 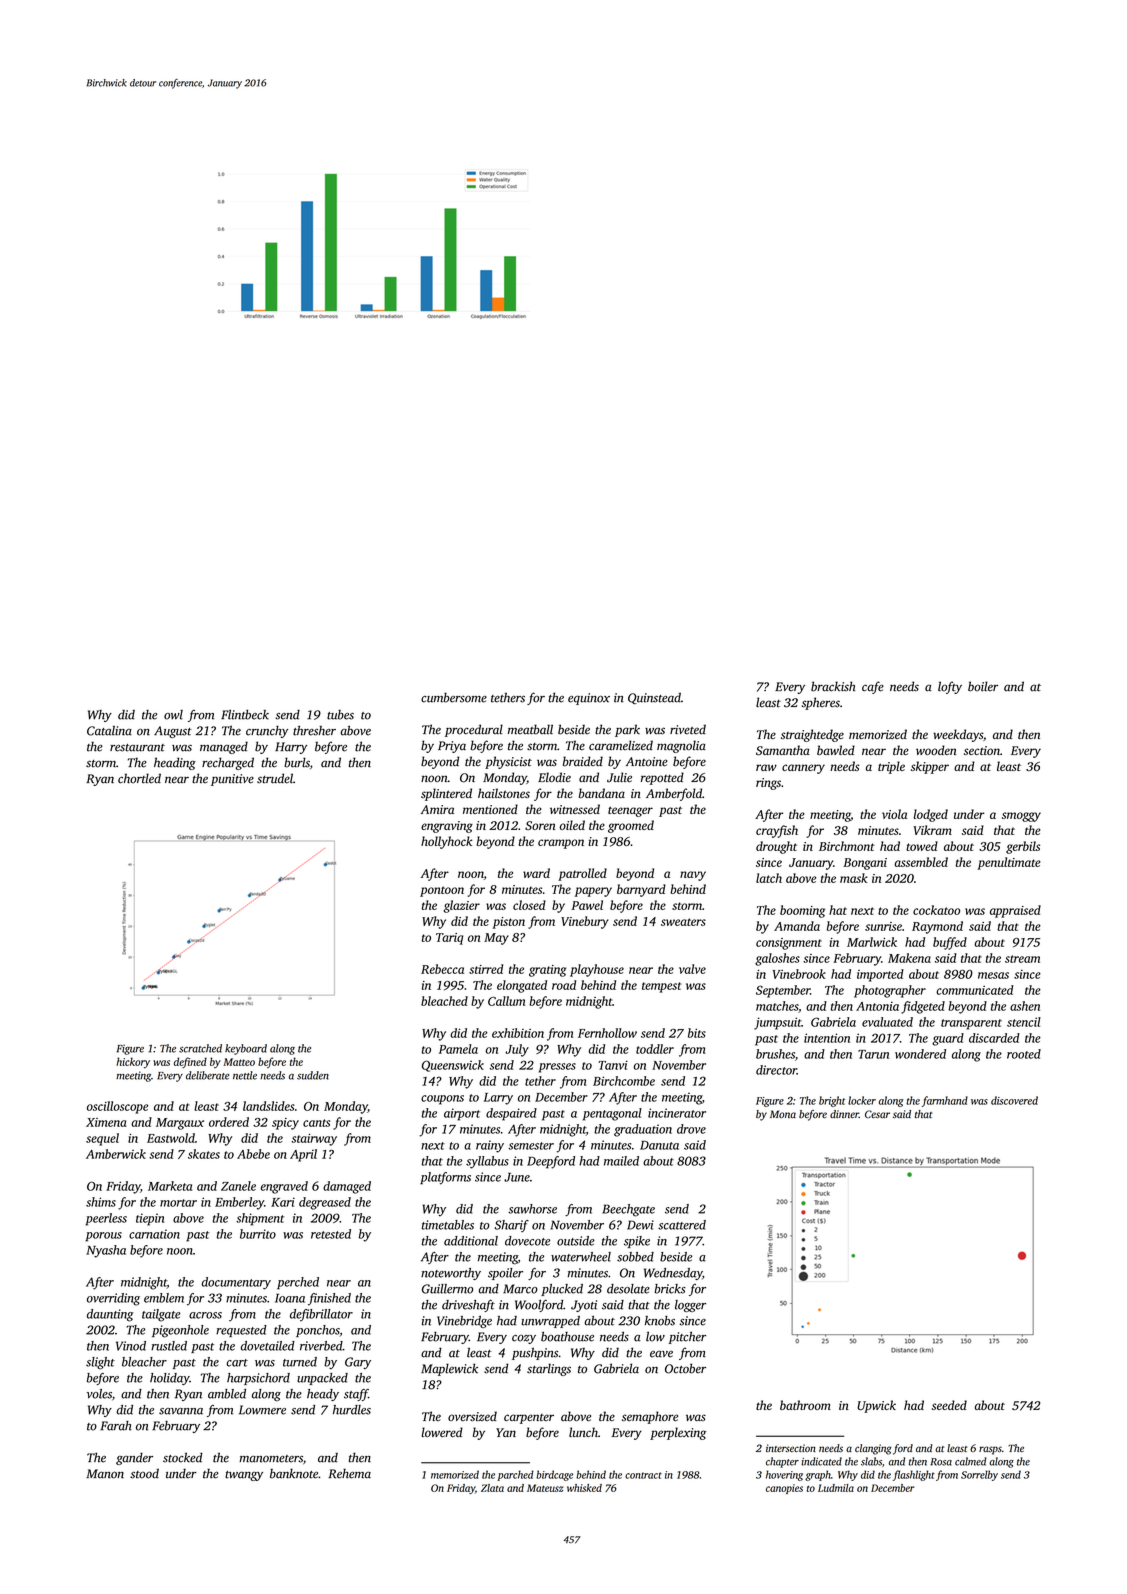 I want to click on skipper, so click(x=930, y=767).
